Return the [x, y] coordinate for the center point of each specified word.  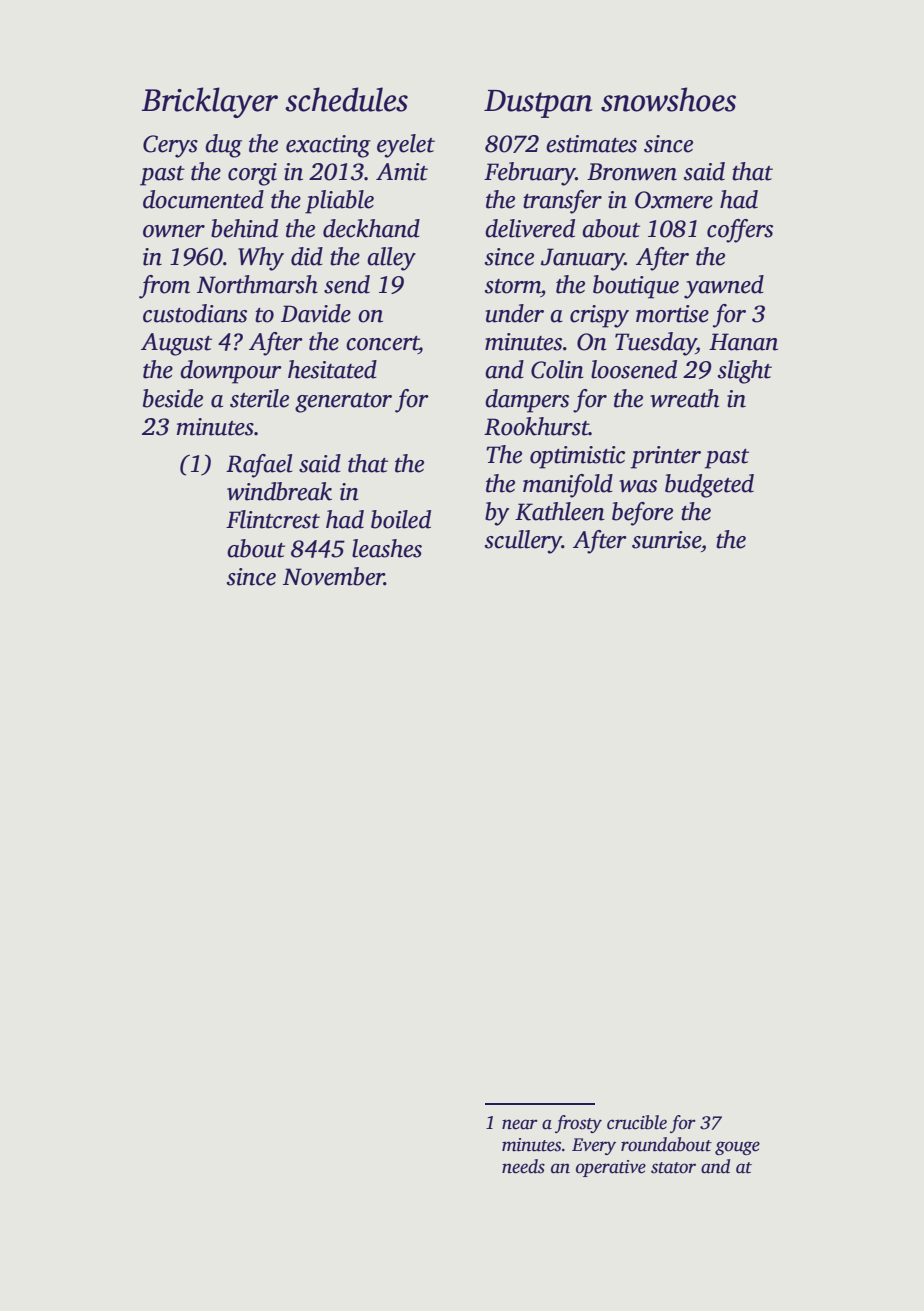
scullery [523, 542]
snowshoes [668, 99]
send [347, 284]
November [333, 576]
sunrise [666, 540]
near [520, 1124]
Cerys [170, 146]
